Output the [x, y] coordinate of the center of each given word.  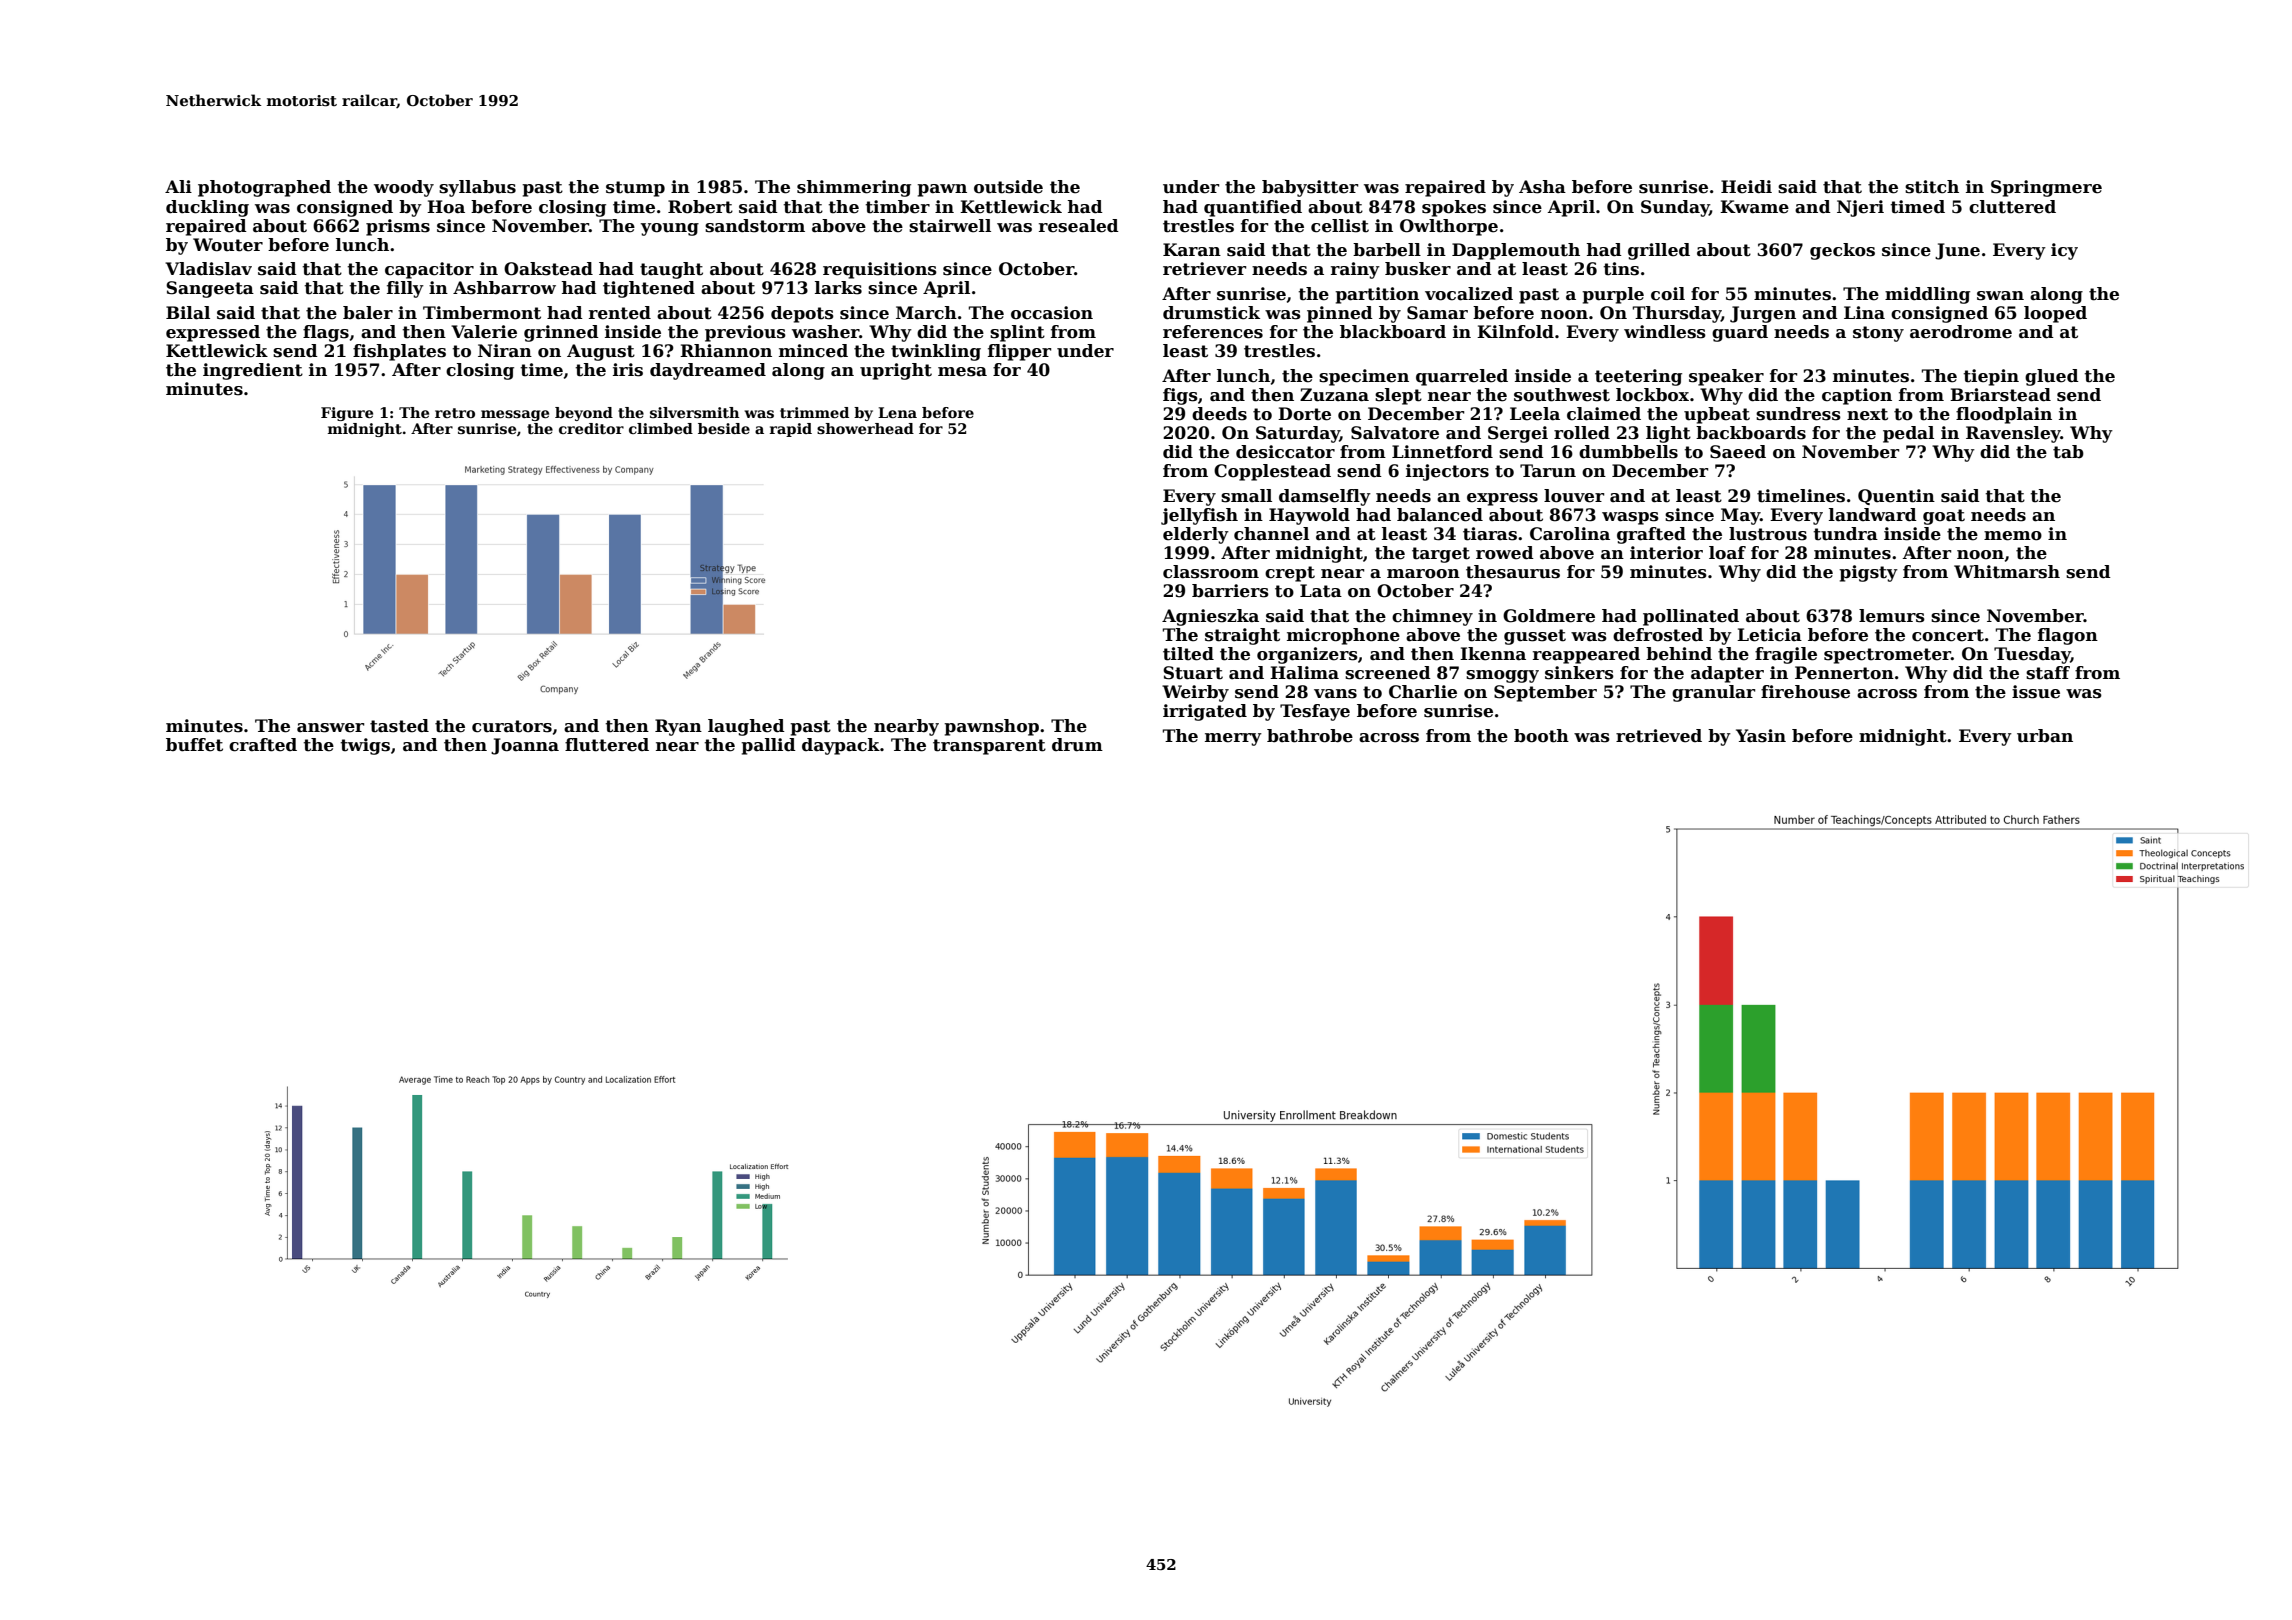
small [1246, 496]
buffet [194, 745]
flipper [1019, 352]
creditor [591, 428]
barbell [1387, 250]
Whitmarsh [2007, 572]
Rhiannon [726, 351]
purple [1613, 295]
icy [2064, 251]
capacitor [429, 270]
